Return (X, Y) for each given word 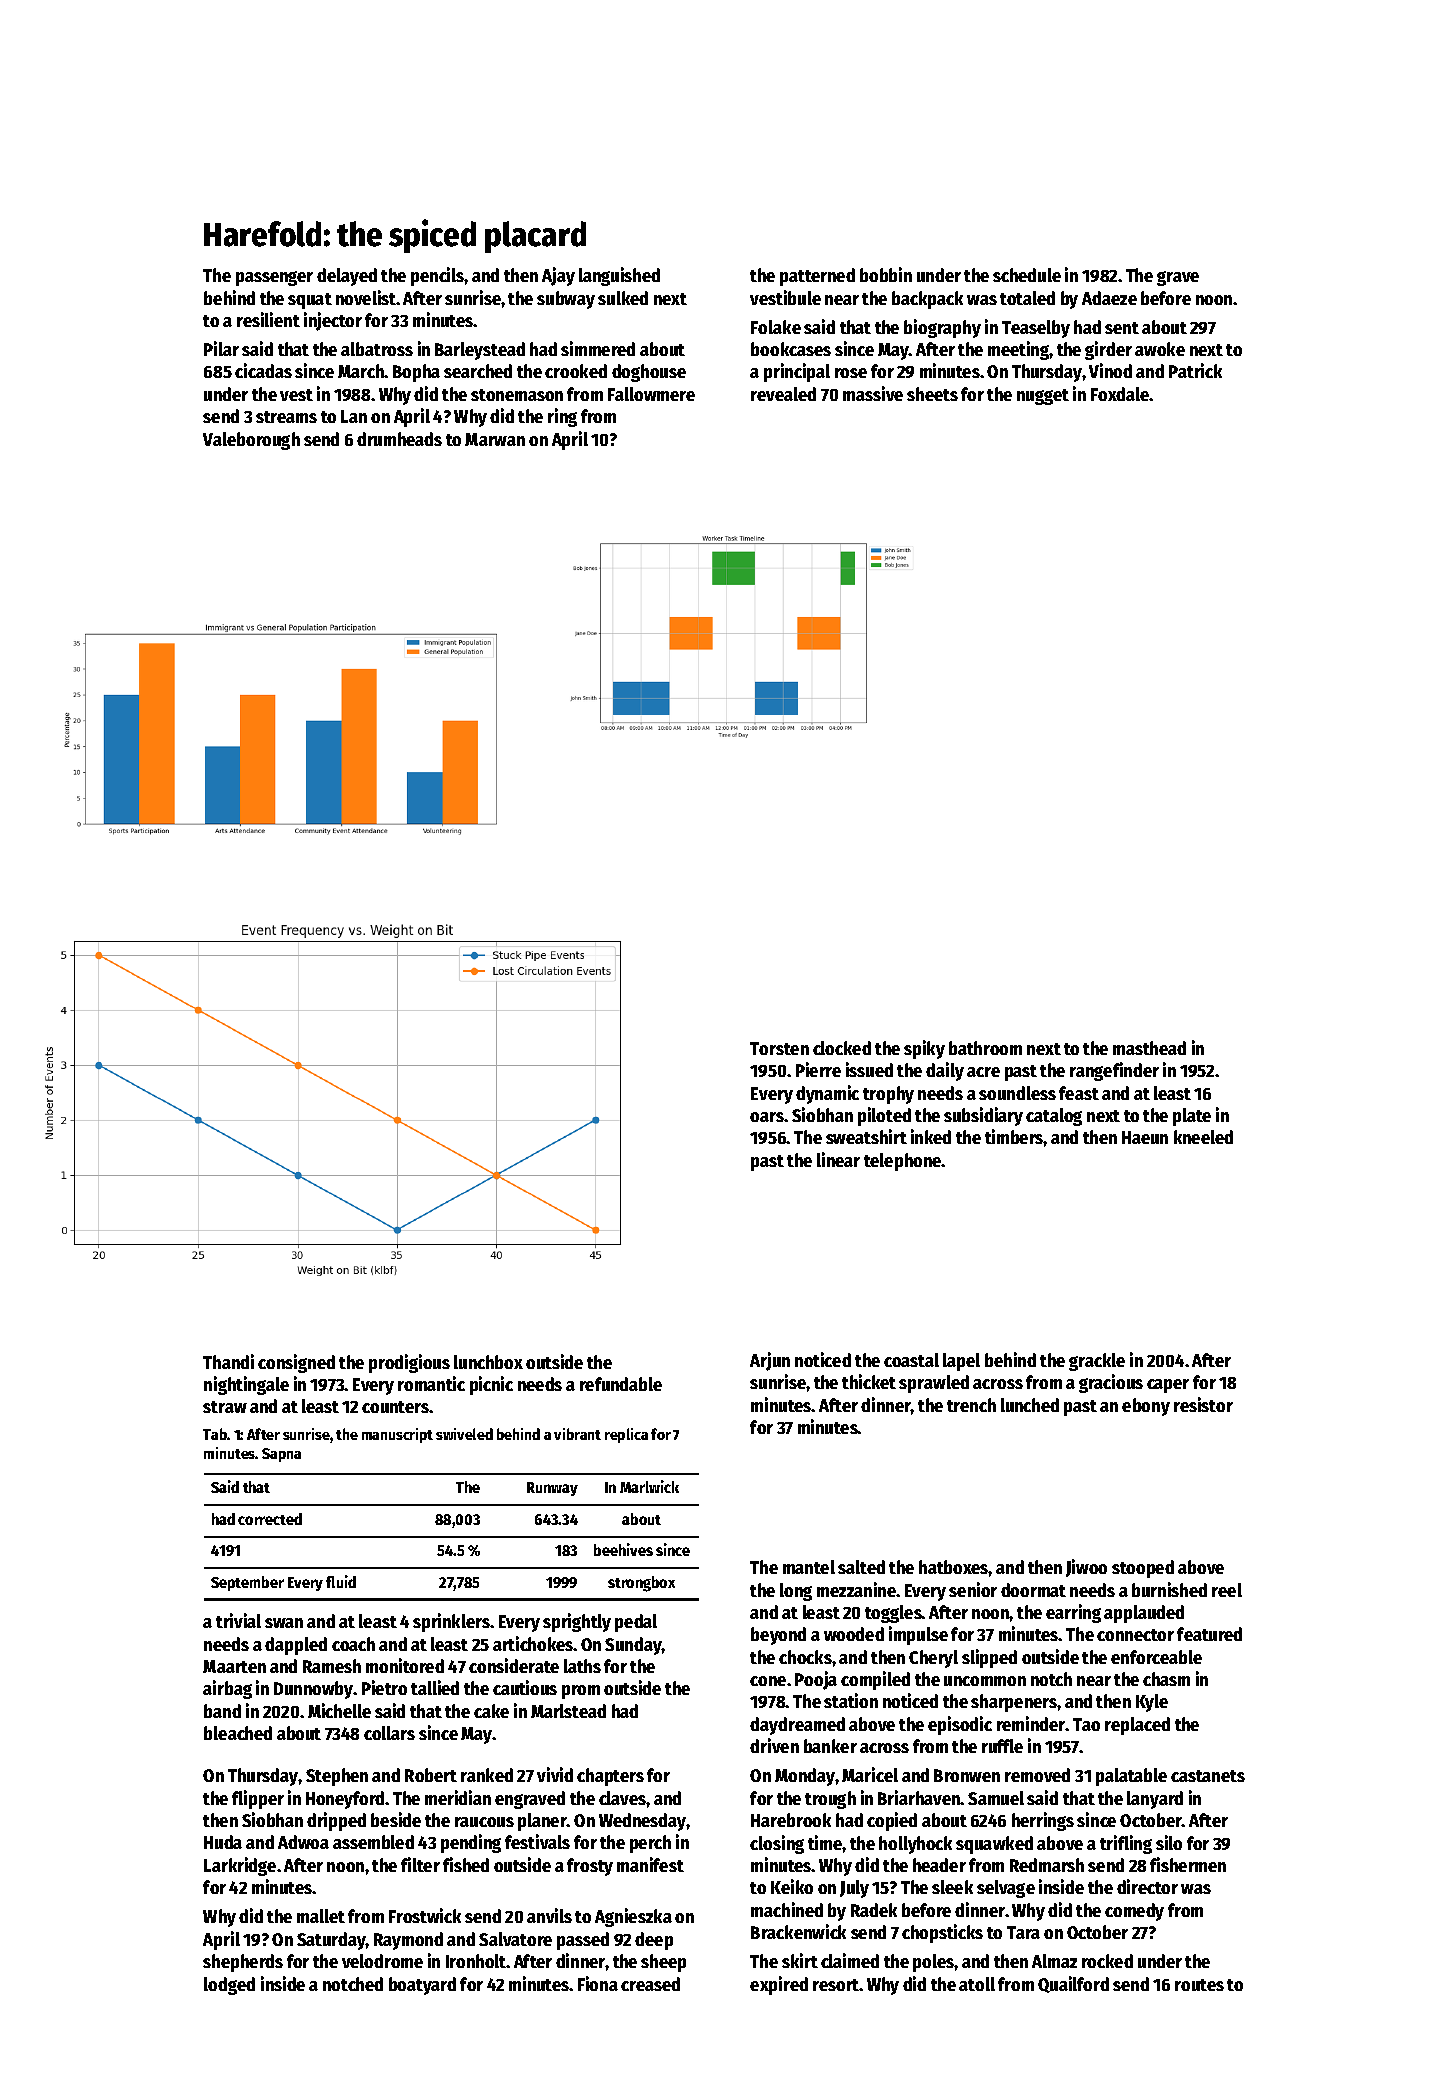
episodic (960, 1725)
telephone (903, 1162)
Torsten (779, 1048)
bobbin (886, 274)
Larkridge (240, 1866)
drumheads (399, 439)
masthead (1149, 1048)
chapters (610, 1777)
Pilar (221, 348)
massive (873, 393)
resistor (1203, 1404)
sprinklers (451, 1622)
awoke (1160, 349)
